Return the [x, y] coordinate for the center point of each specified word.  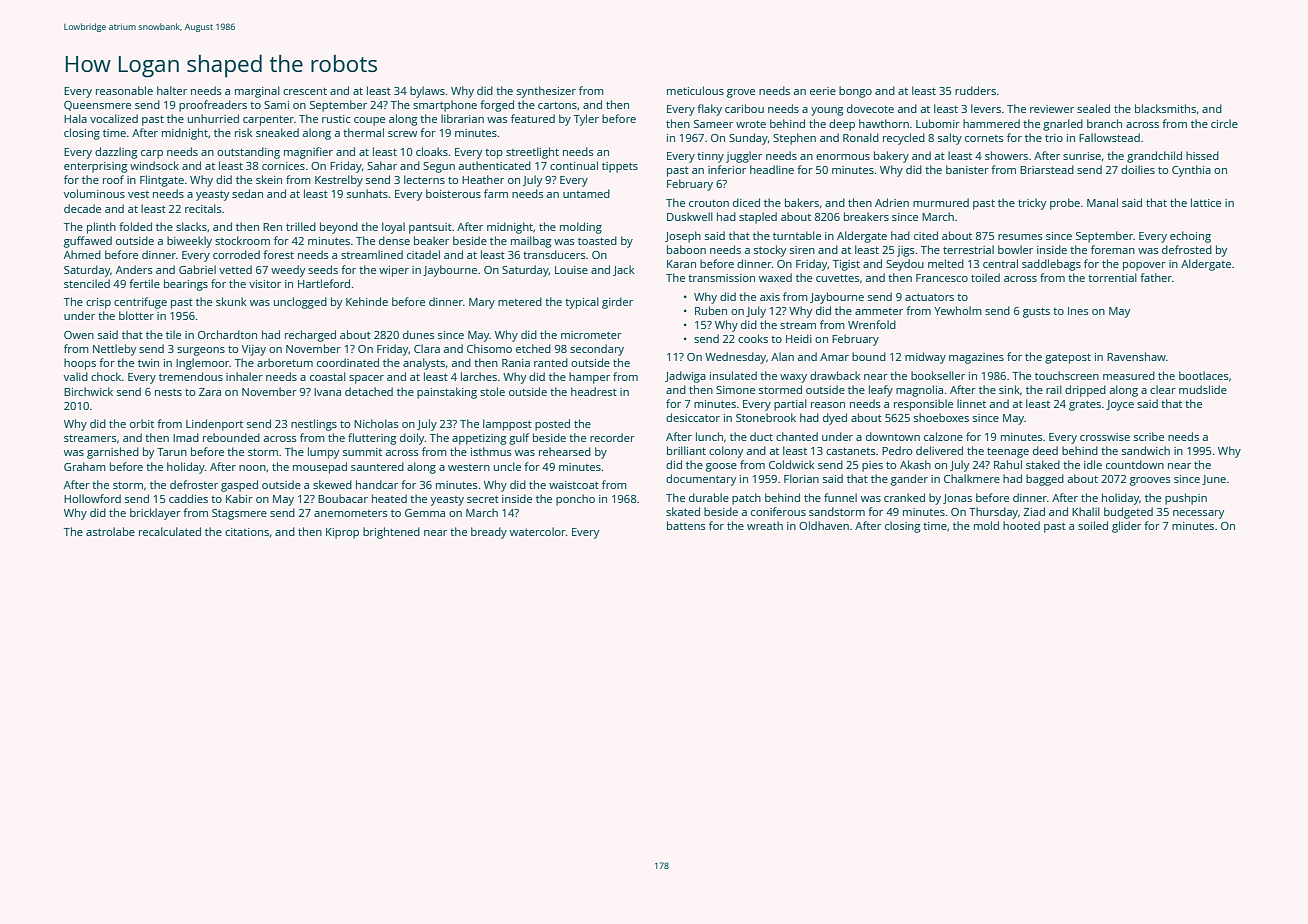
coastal [328, 376]
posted [552, 425]
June [1214, 480]
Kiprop [342, 533]
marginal [257, 92]
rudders [975, 90]
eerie [823, 91]
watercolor [538, 531]
